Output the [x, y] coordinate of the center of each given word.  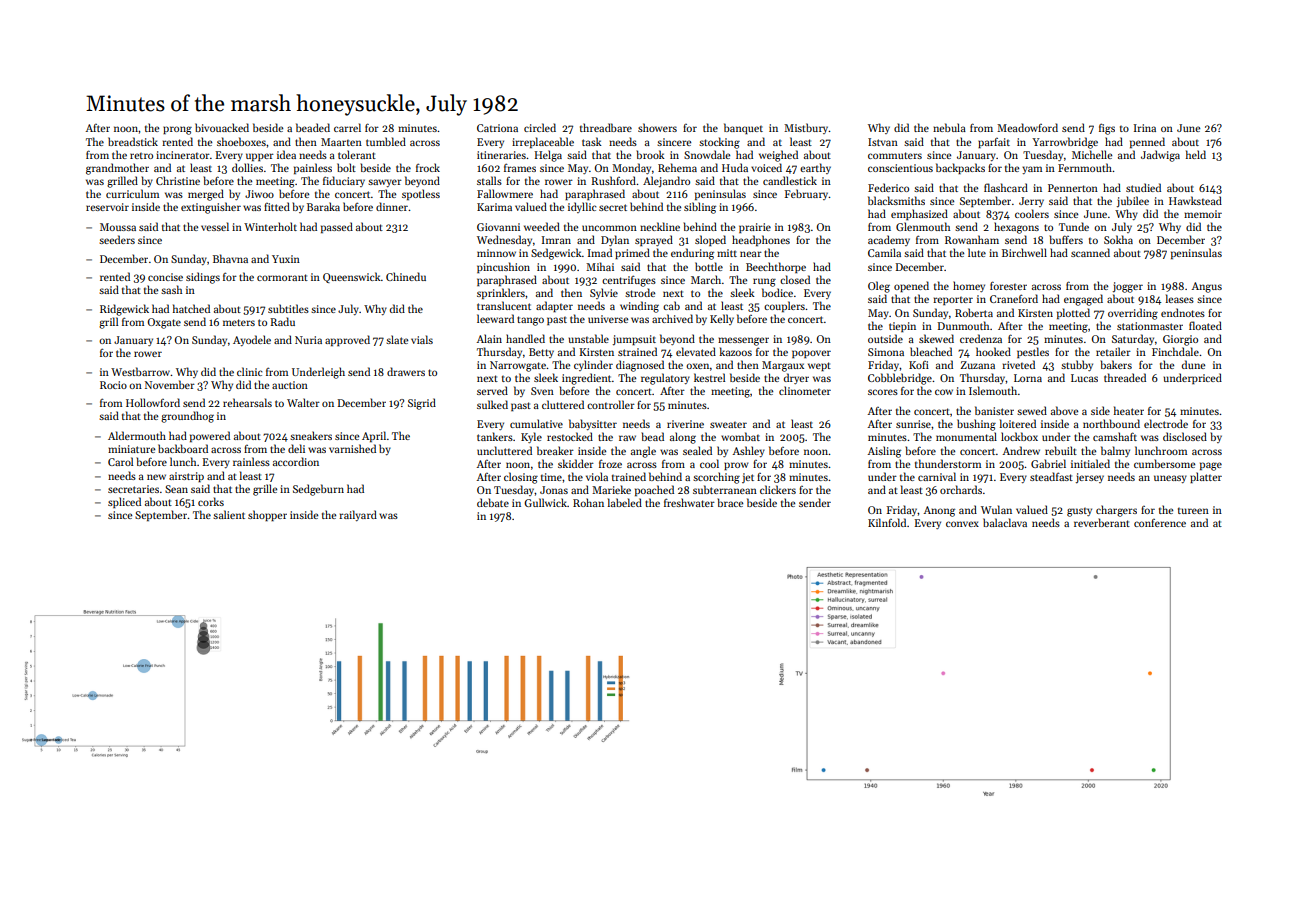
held [1196, 154]
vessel [215, 226]
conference [1160, 523]
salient [229, 514]
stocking [719, 143]
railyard [358, 515]
